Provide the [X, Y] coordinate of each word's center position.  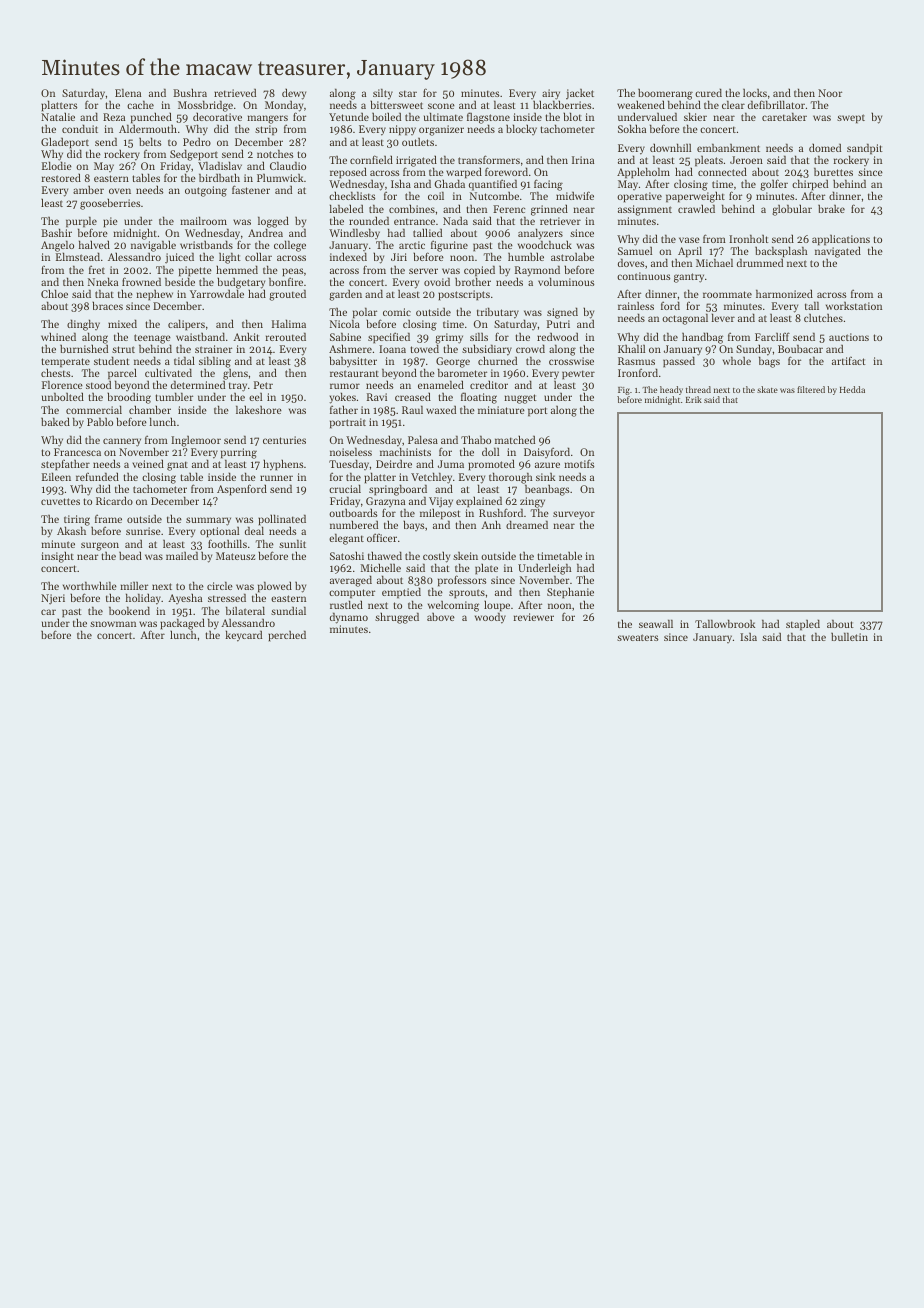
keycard [243, 636]
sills [479, 336]
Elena [128, 92]
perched [287, 636]
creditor [489, 384]
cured [708, 92]
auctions [849, 337]
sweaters [638, 637]
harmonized [784, 293]
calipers [186, 325]
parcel [122, 374]
